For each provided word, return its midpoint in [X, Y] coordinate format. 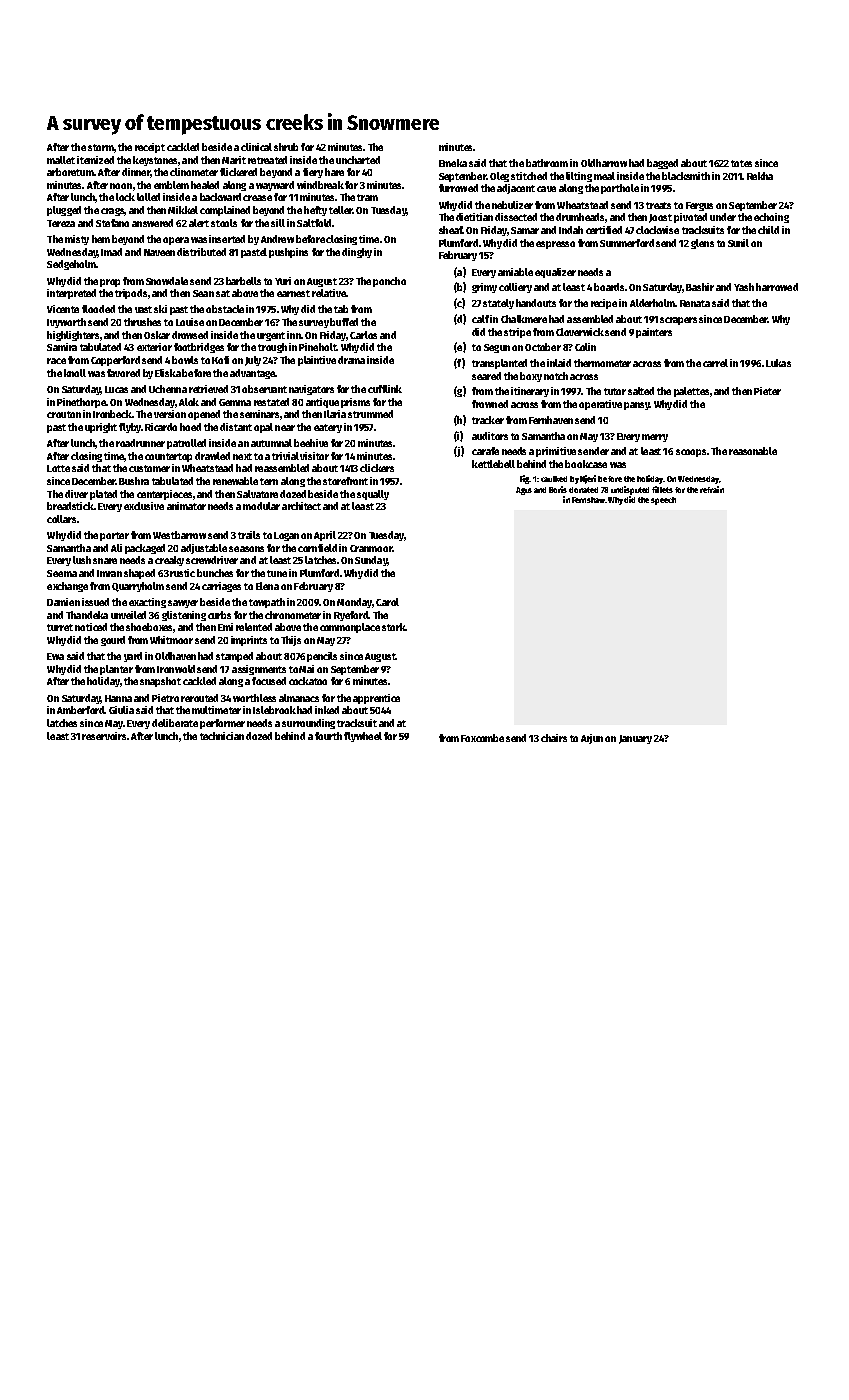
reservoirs [104, 736]
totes [741, 163]
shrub [286, 147]
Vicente [63, 309]
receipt [150, 148]
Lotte [58, 468]
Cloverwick [580, 332]
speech [663, 501]
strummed [370, 414]
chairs [554, 738]
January [635, 739]
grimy [484, 288]
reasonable [753, 451]
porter [114, 536]
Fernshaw [588, 500]
